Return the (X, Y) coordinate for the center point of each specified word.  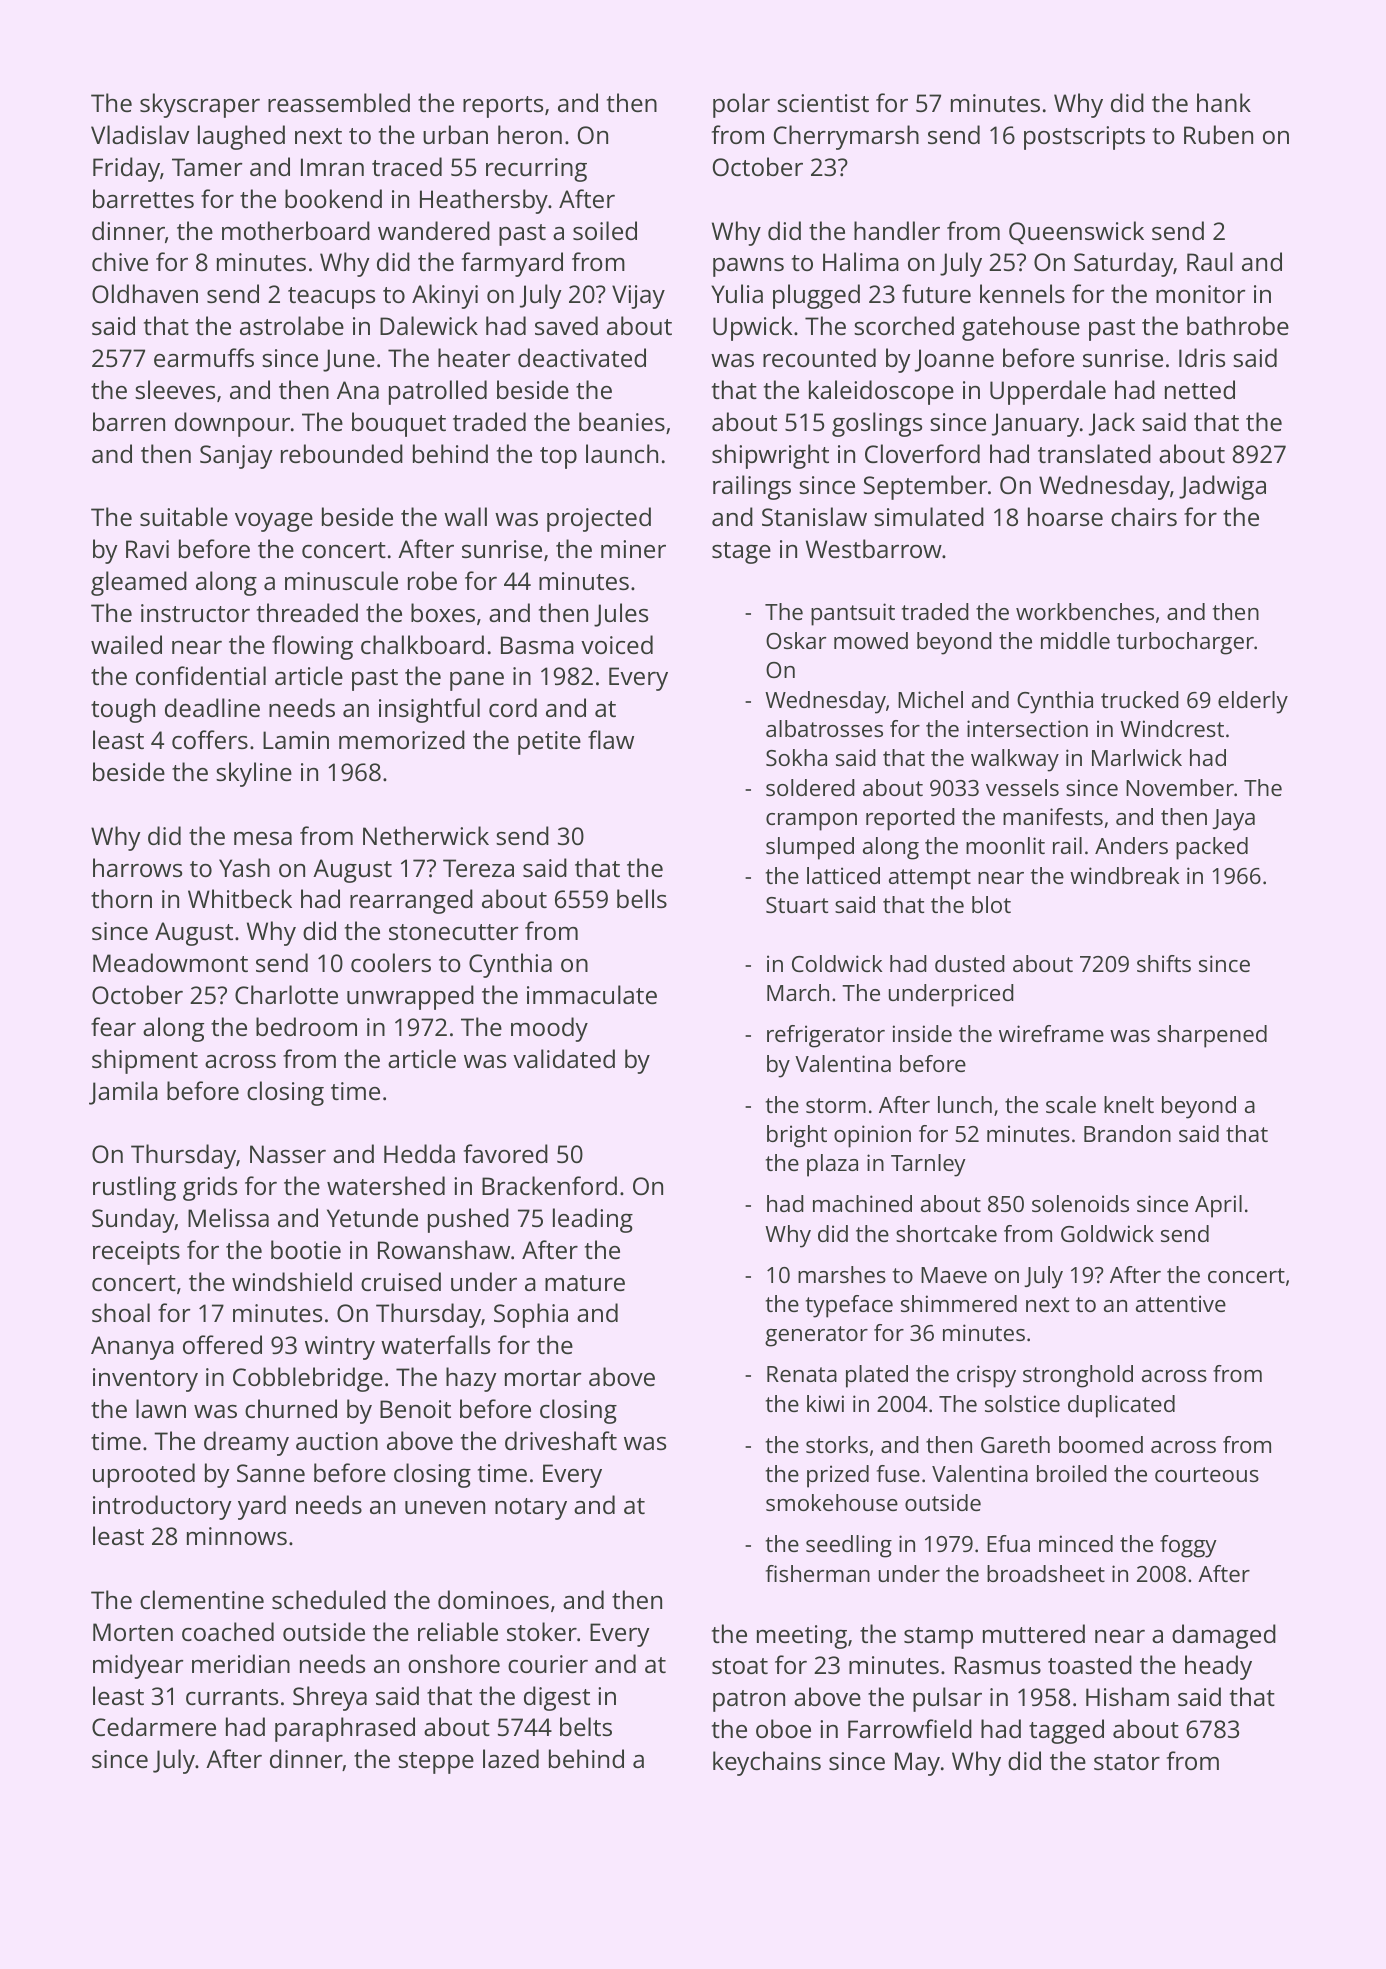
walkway (1015, 760)
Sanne (271, 1473)
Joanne (954, 360)
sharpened (1212, 1036)
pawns (748, 267)
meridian (241, 1663)
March (798, 992)
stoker (542, 1631)
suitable (184, 516)
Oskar (796, 640)
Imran (332, 167)
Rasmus (998, 1665)
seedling (849, 1546)
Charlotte (286, 994)
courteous (1207, 1474)
